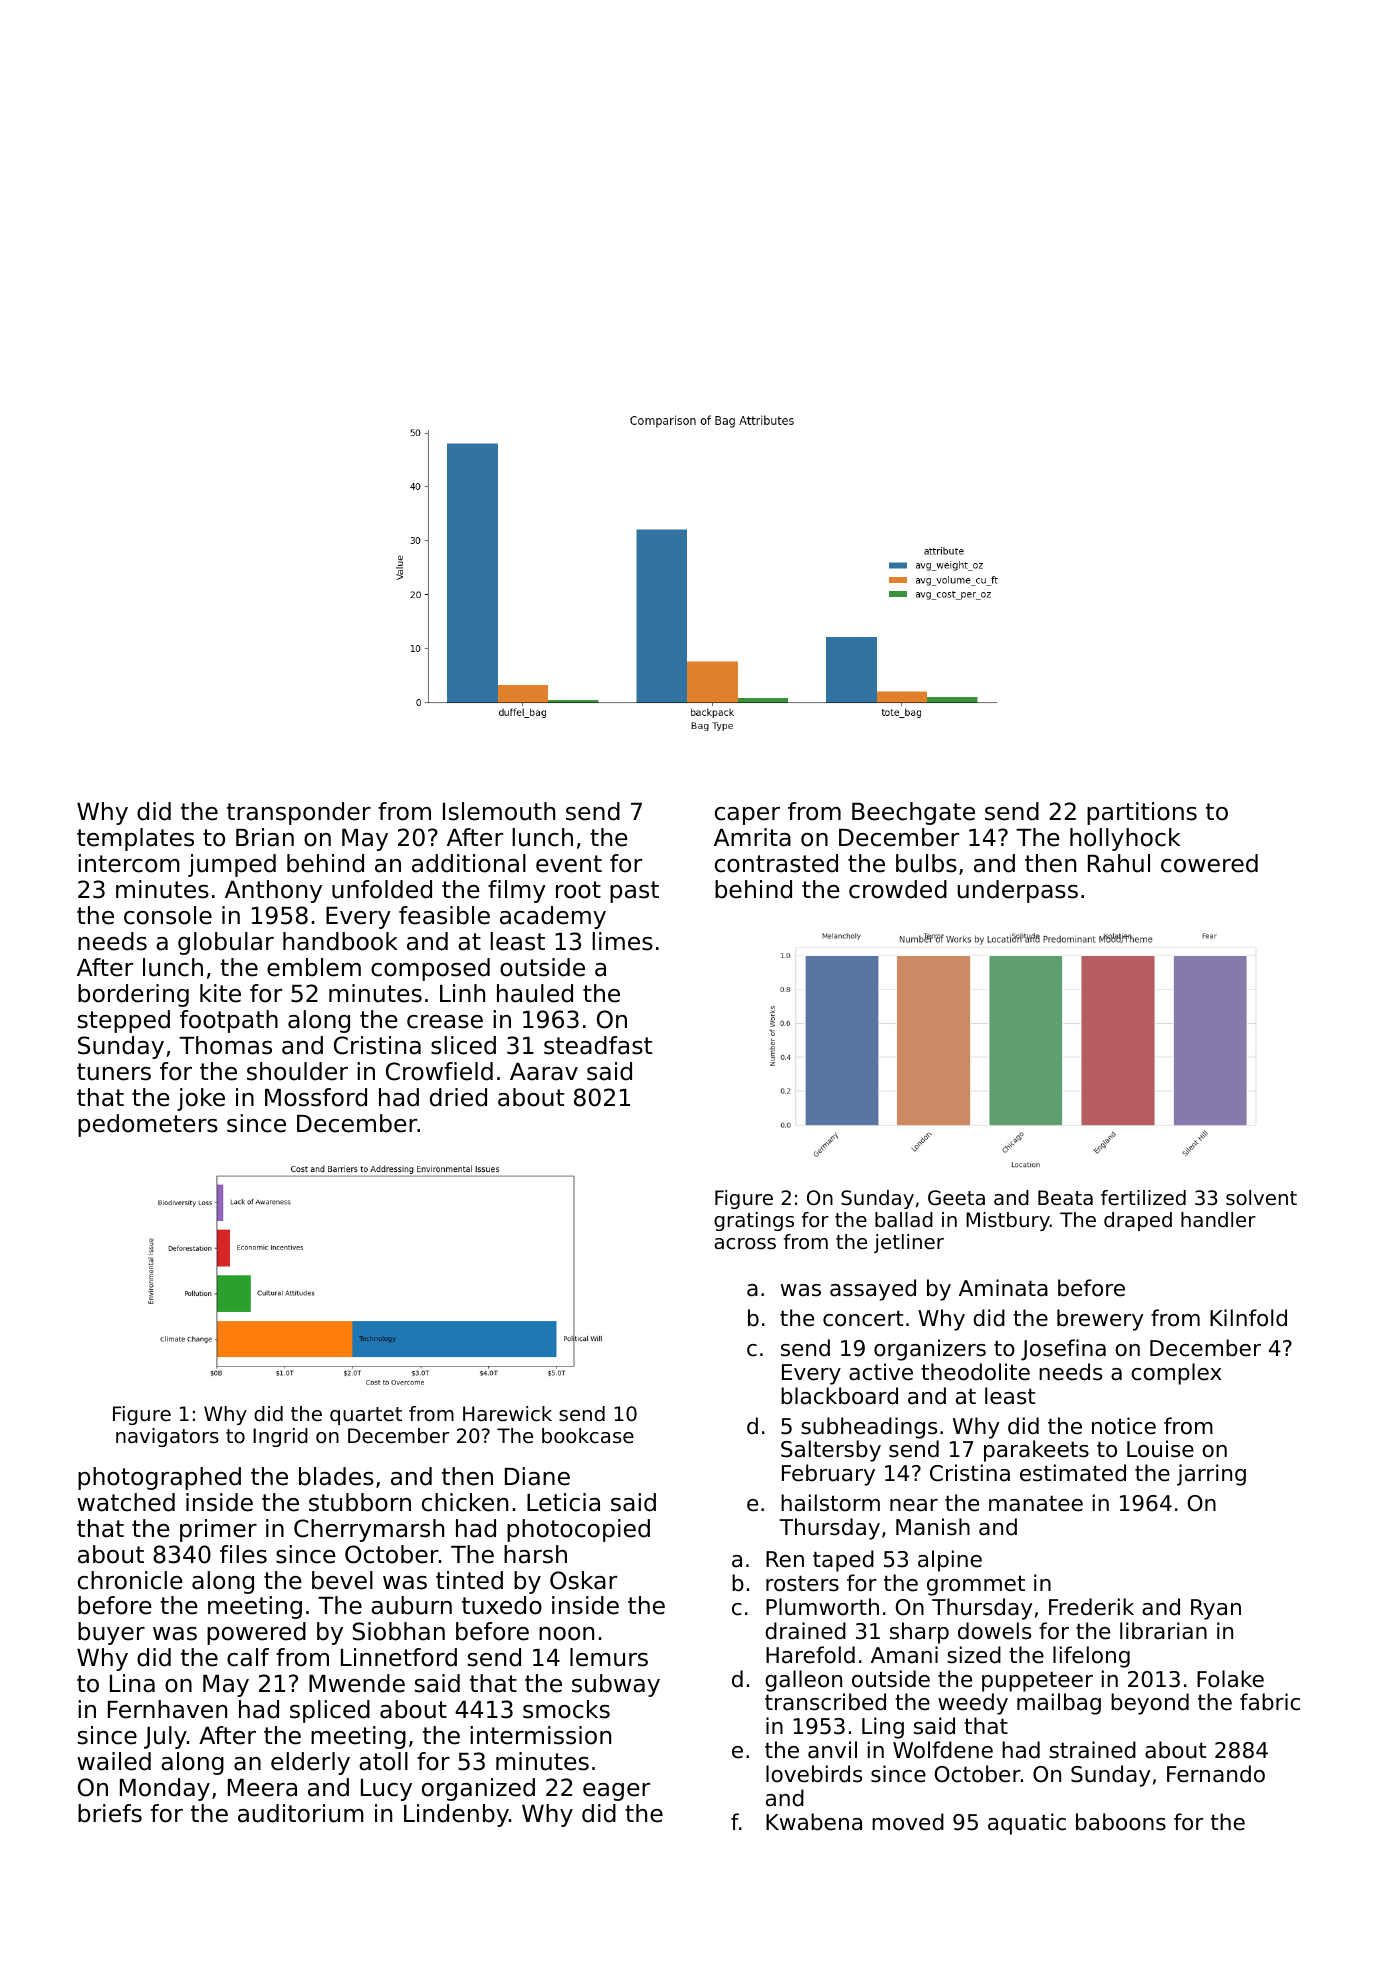 This screenshot has height=1969, width=1386. I want to click on Kwabena, so click(814, 1822).
